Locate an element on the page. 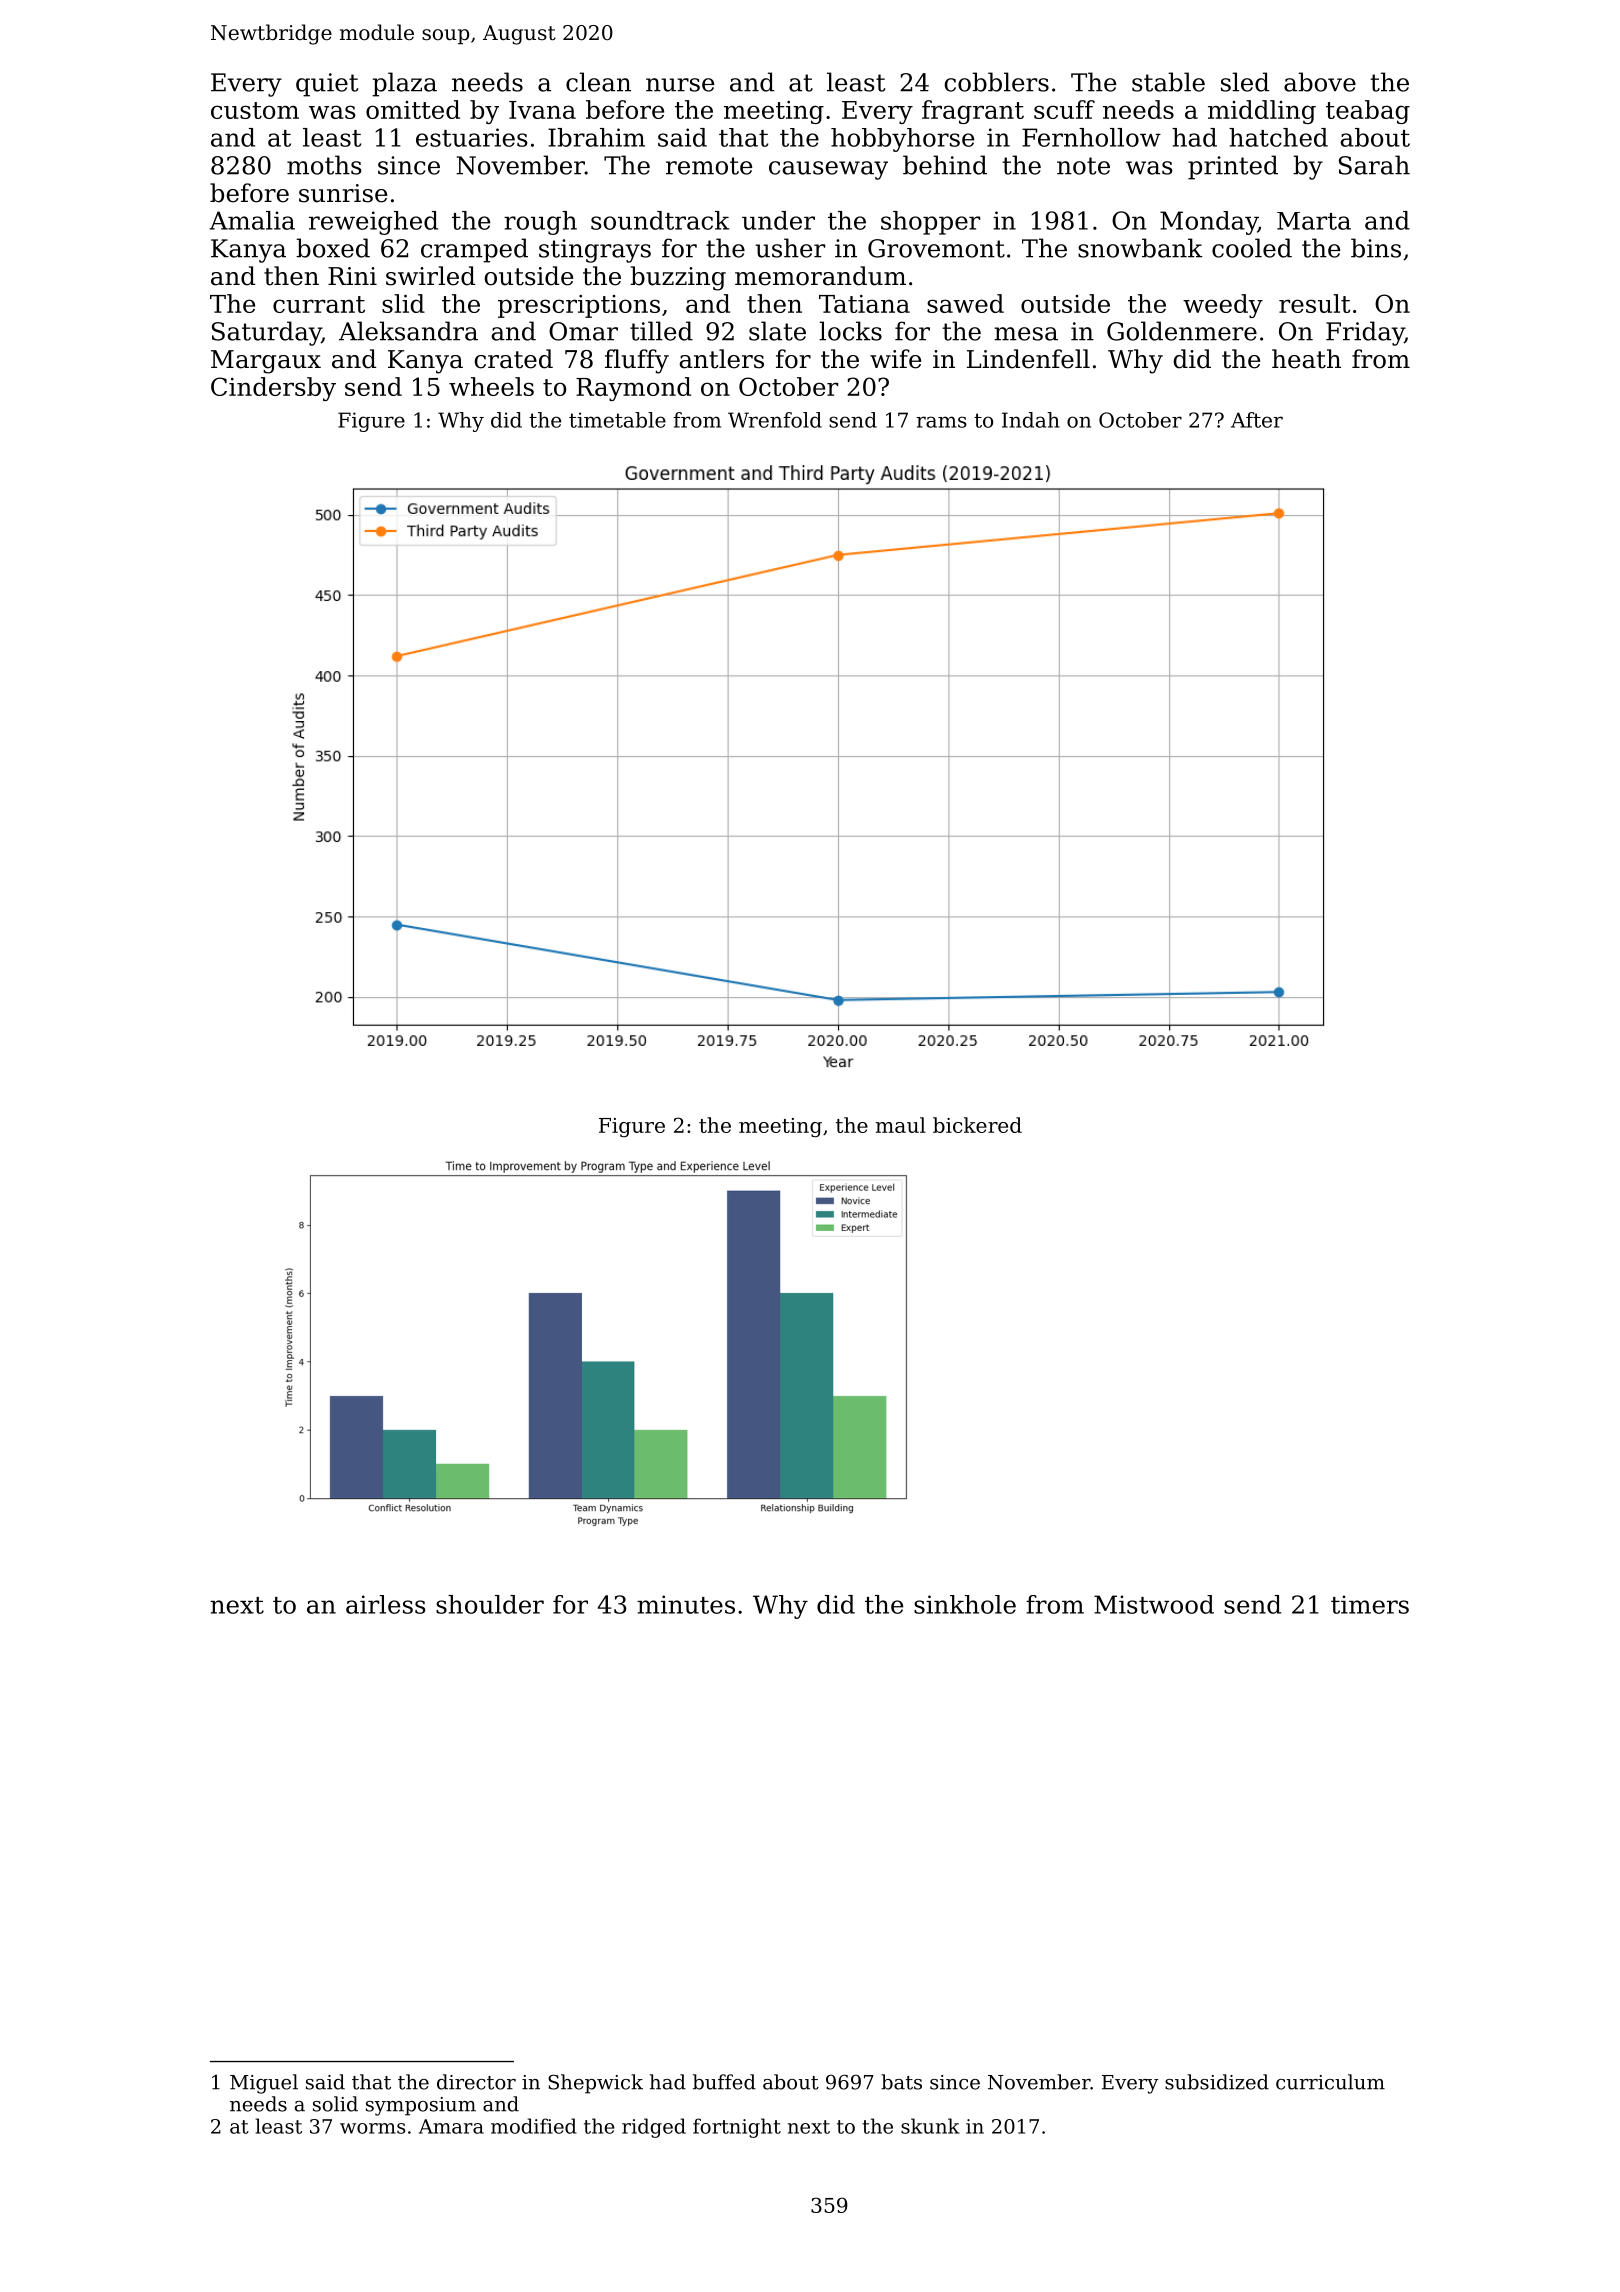 The image size is (1620, 2292). After is located at coordinates (1257, 420).
